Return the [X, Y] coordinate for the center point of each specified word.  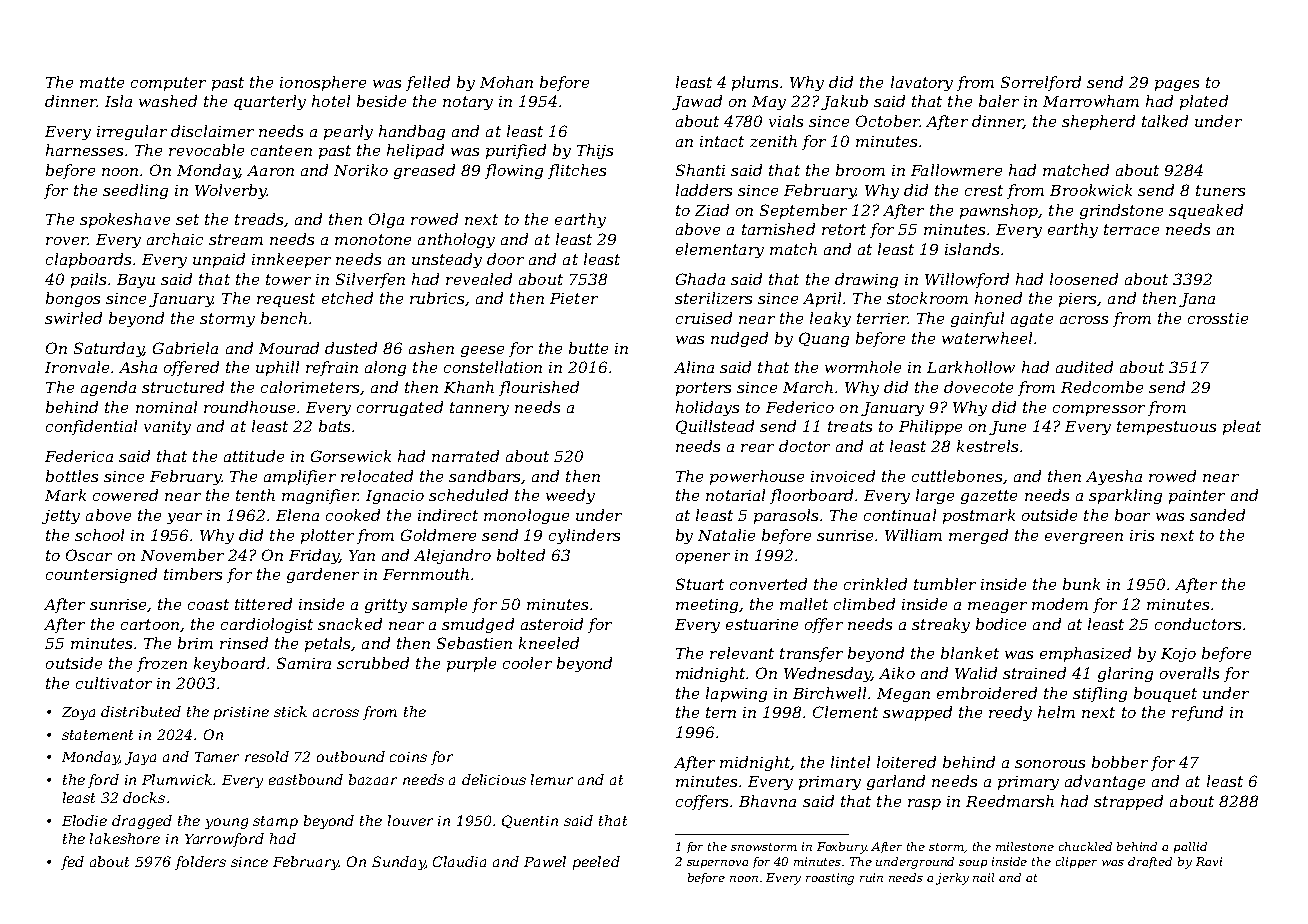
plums [755, 83]
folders [200, 863]
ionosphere [323, 83]
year [184, 518]
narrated [465, 456]
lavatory [922, 83]
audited [1084, 367]
